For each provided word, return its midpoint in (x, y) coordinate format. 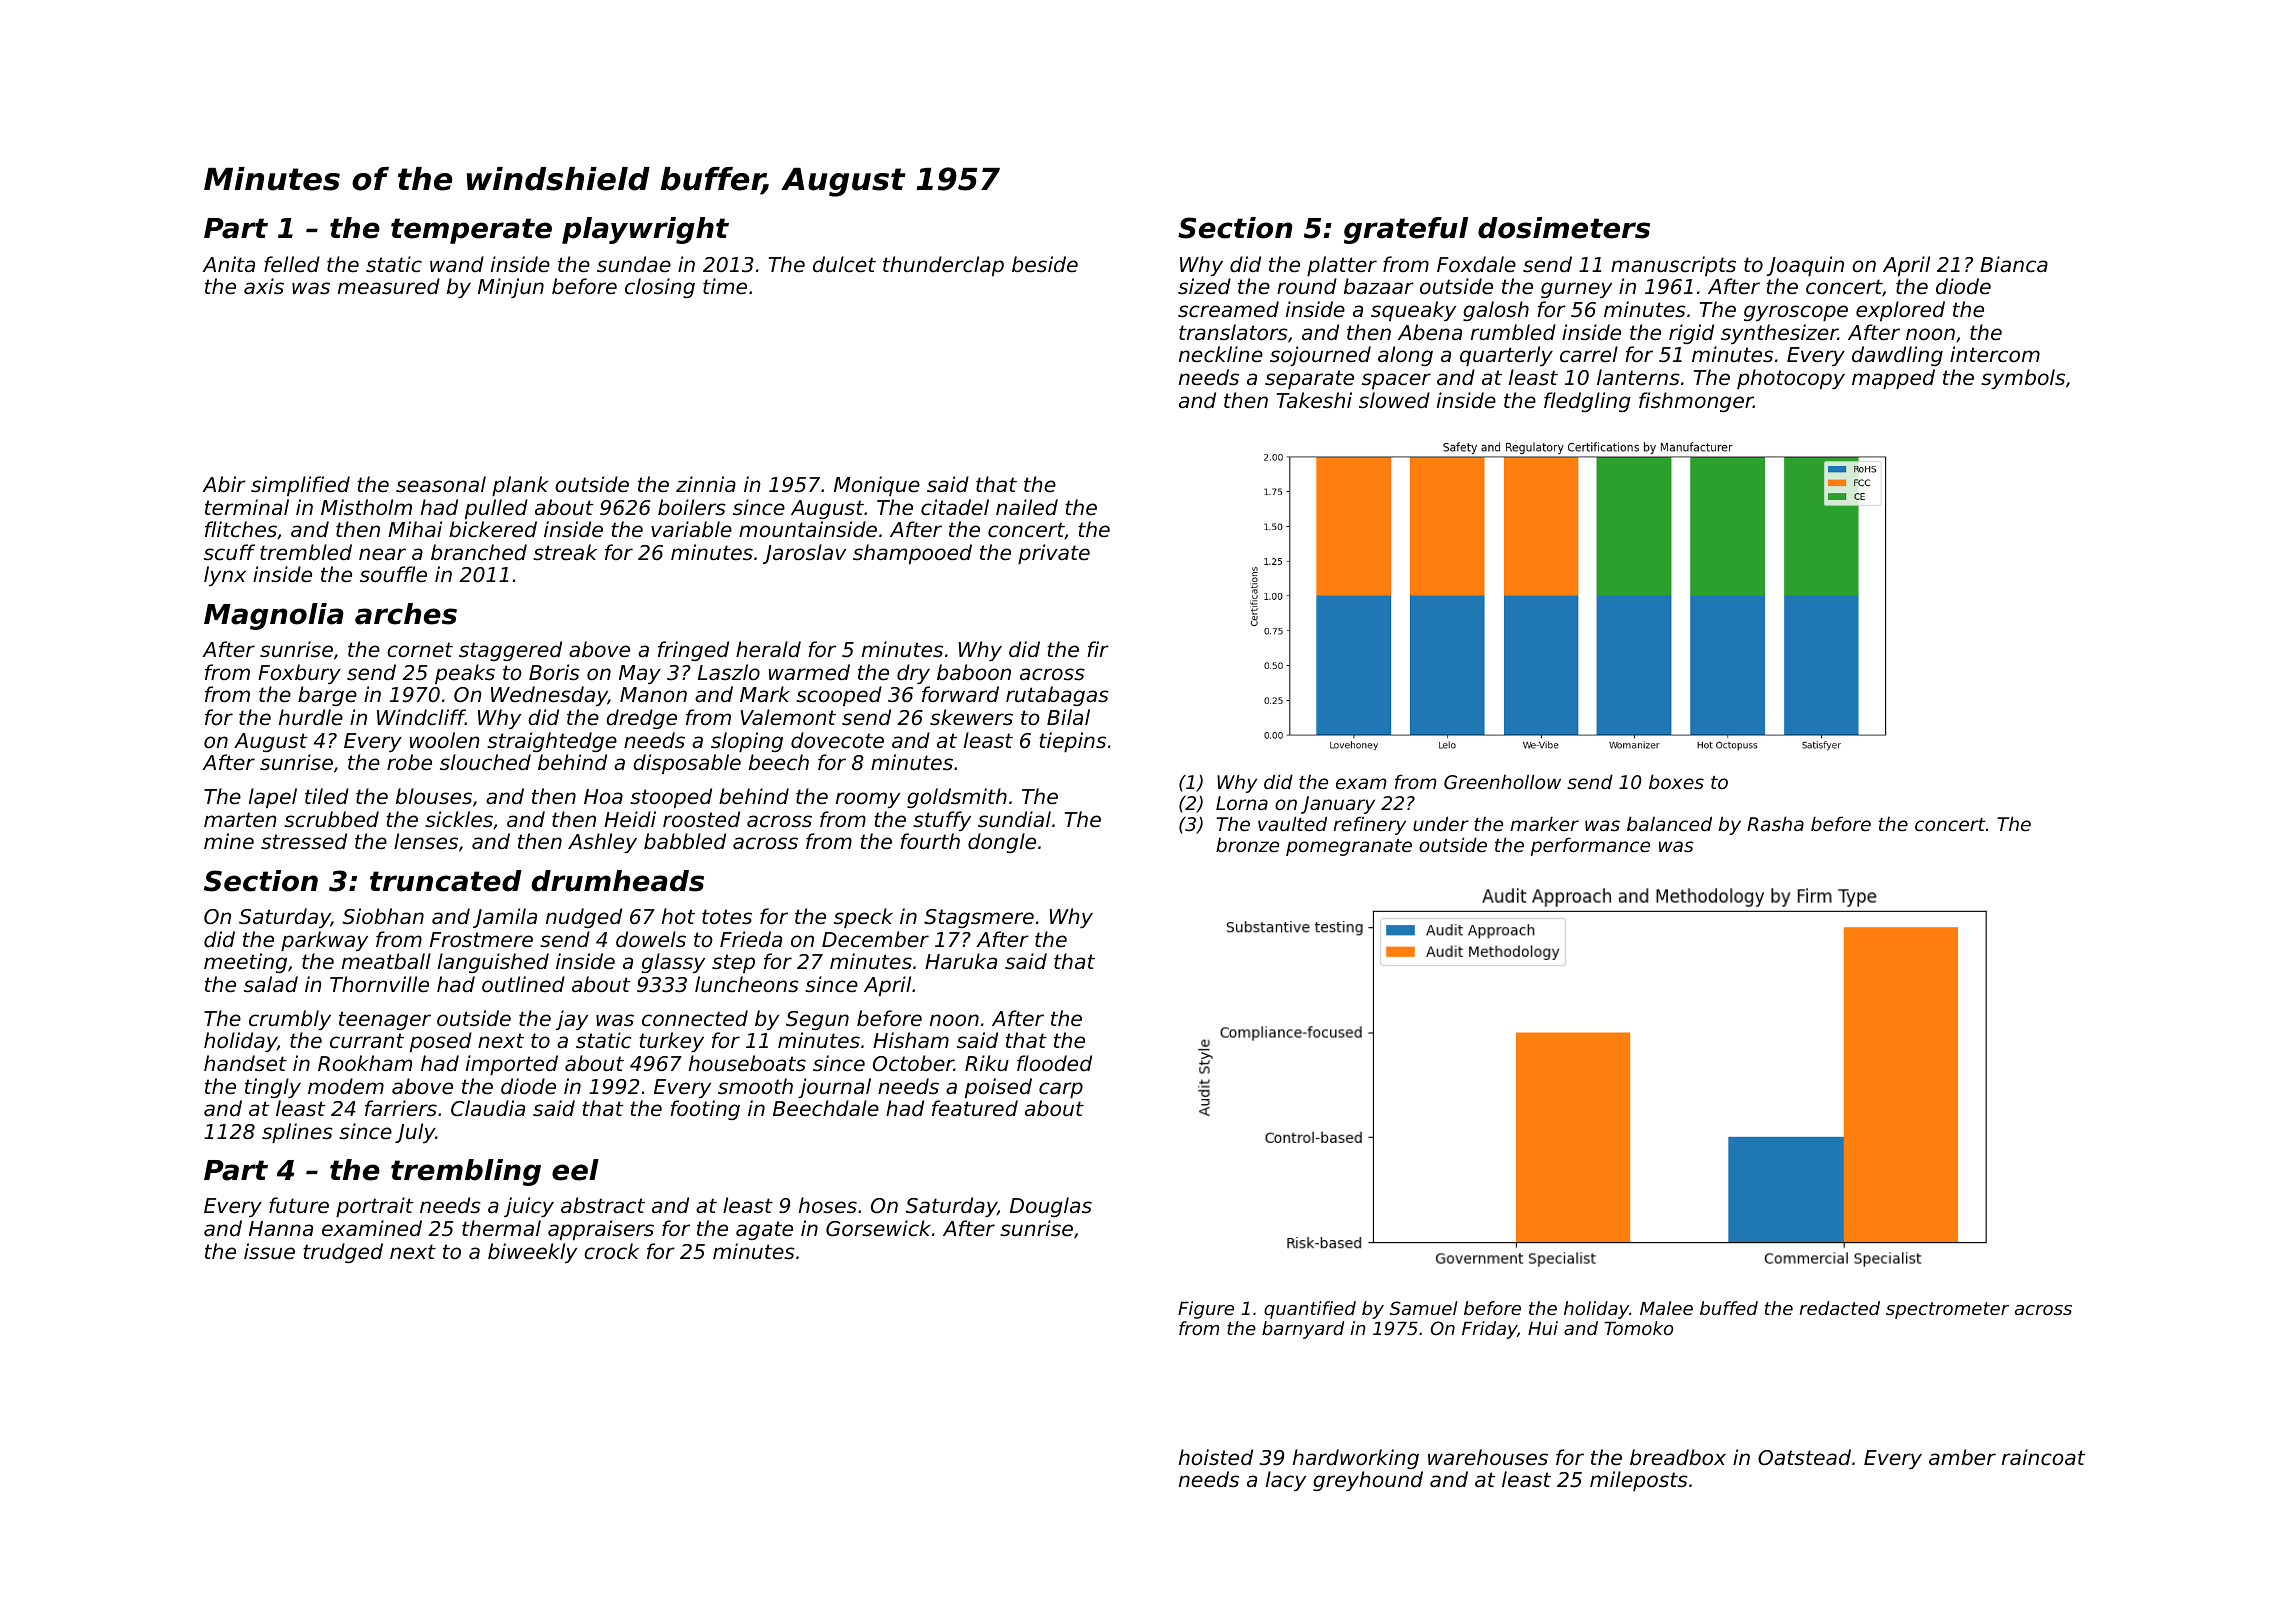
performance (1590, 846)
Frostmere (481, 940)
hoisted (1216, 1457)
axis (264, 286)
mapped (1893, 379)
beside (1045, 264)
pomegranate (1349, 847)
